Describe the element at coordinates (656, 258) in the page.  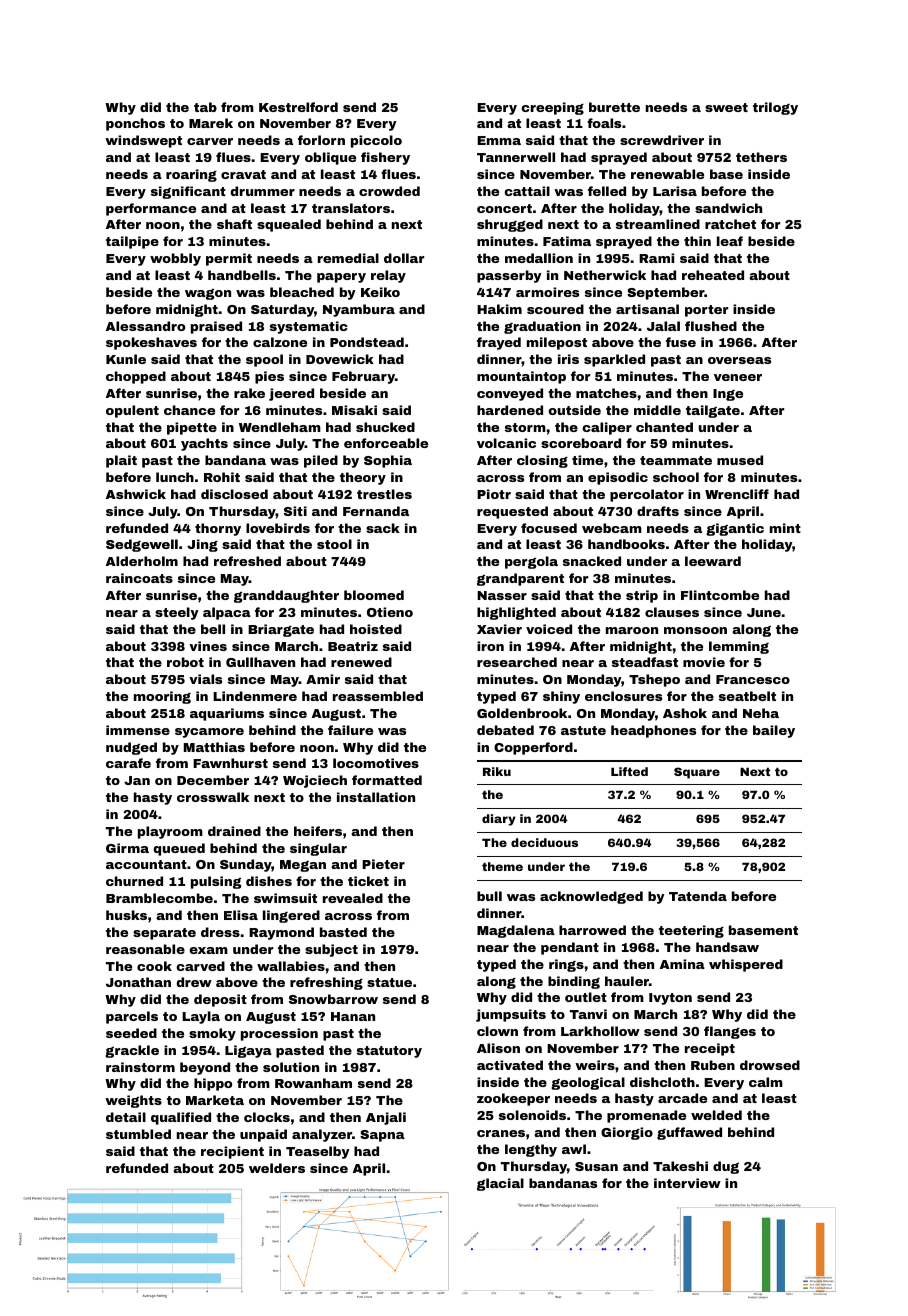
I see `Rami` at that location.
